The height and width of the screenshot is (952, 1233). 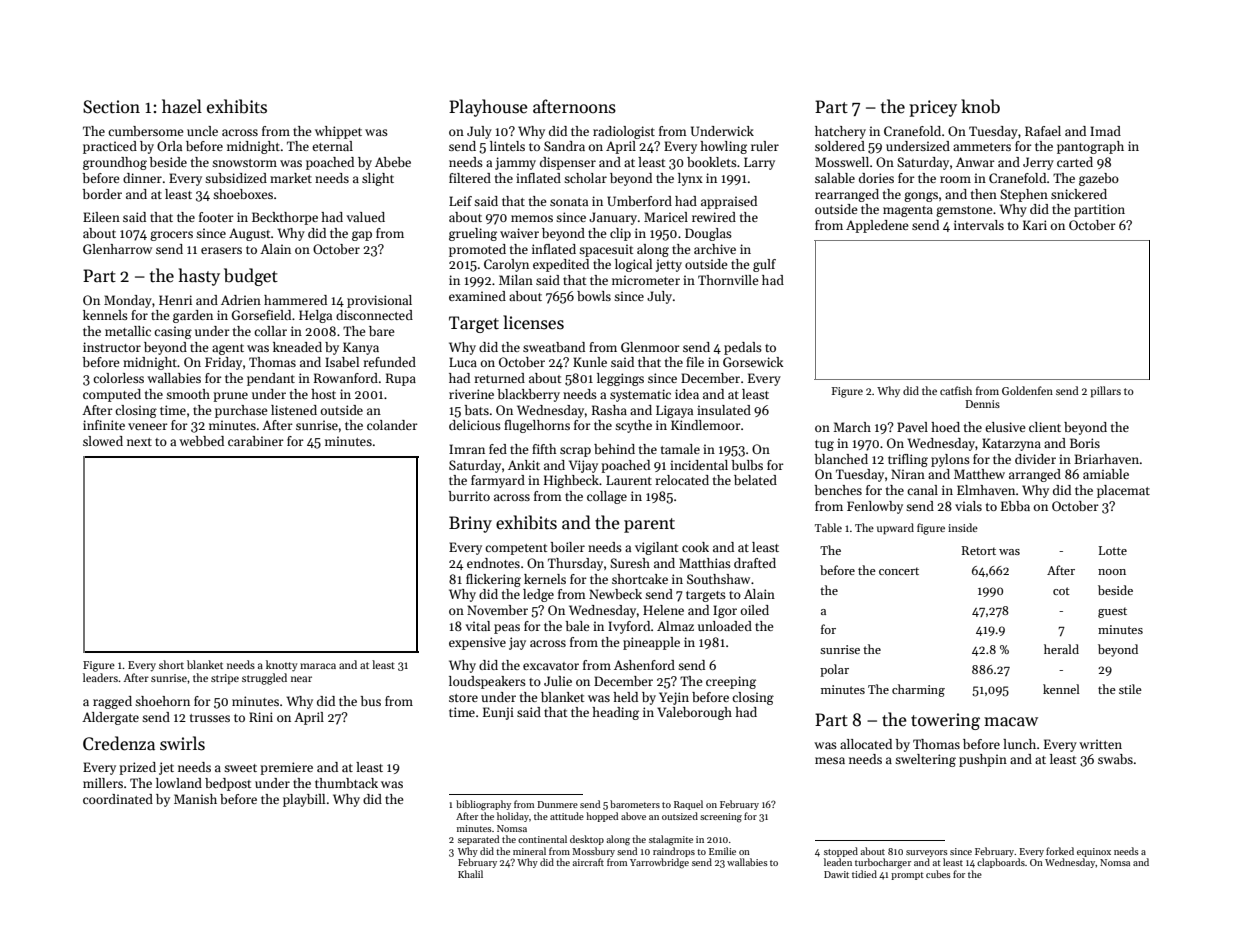 I want to click on flickering, so click(x=493, y=580).
